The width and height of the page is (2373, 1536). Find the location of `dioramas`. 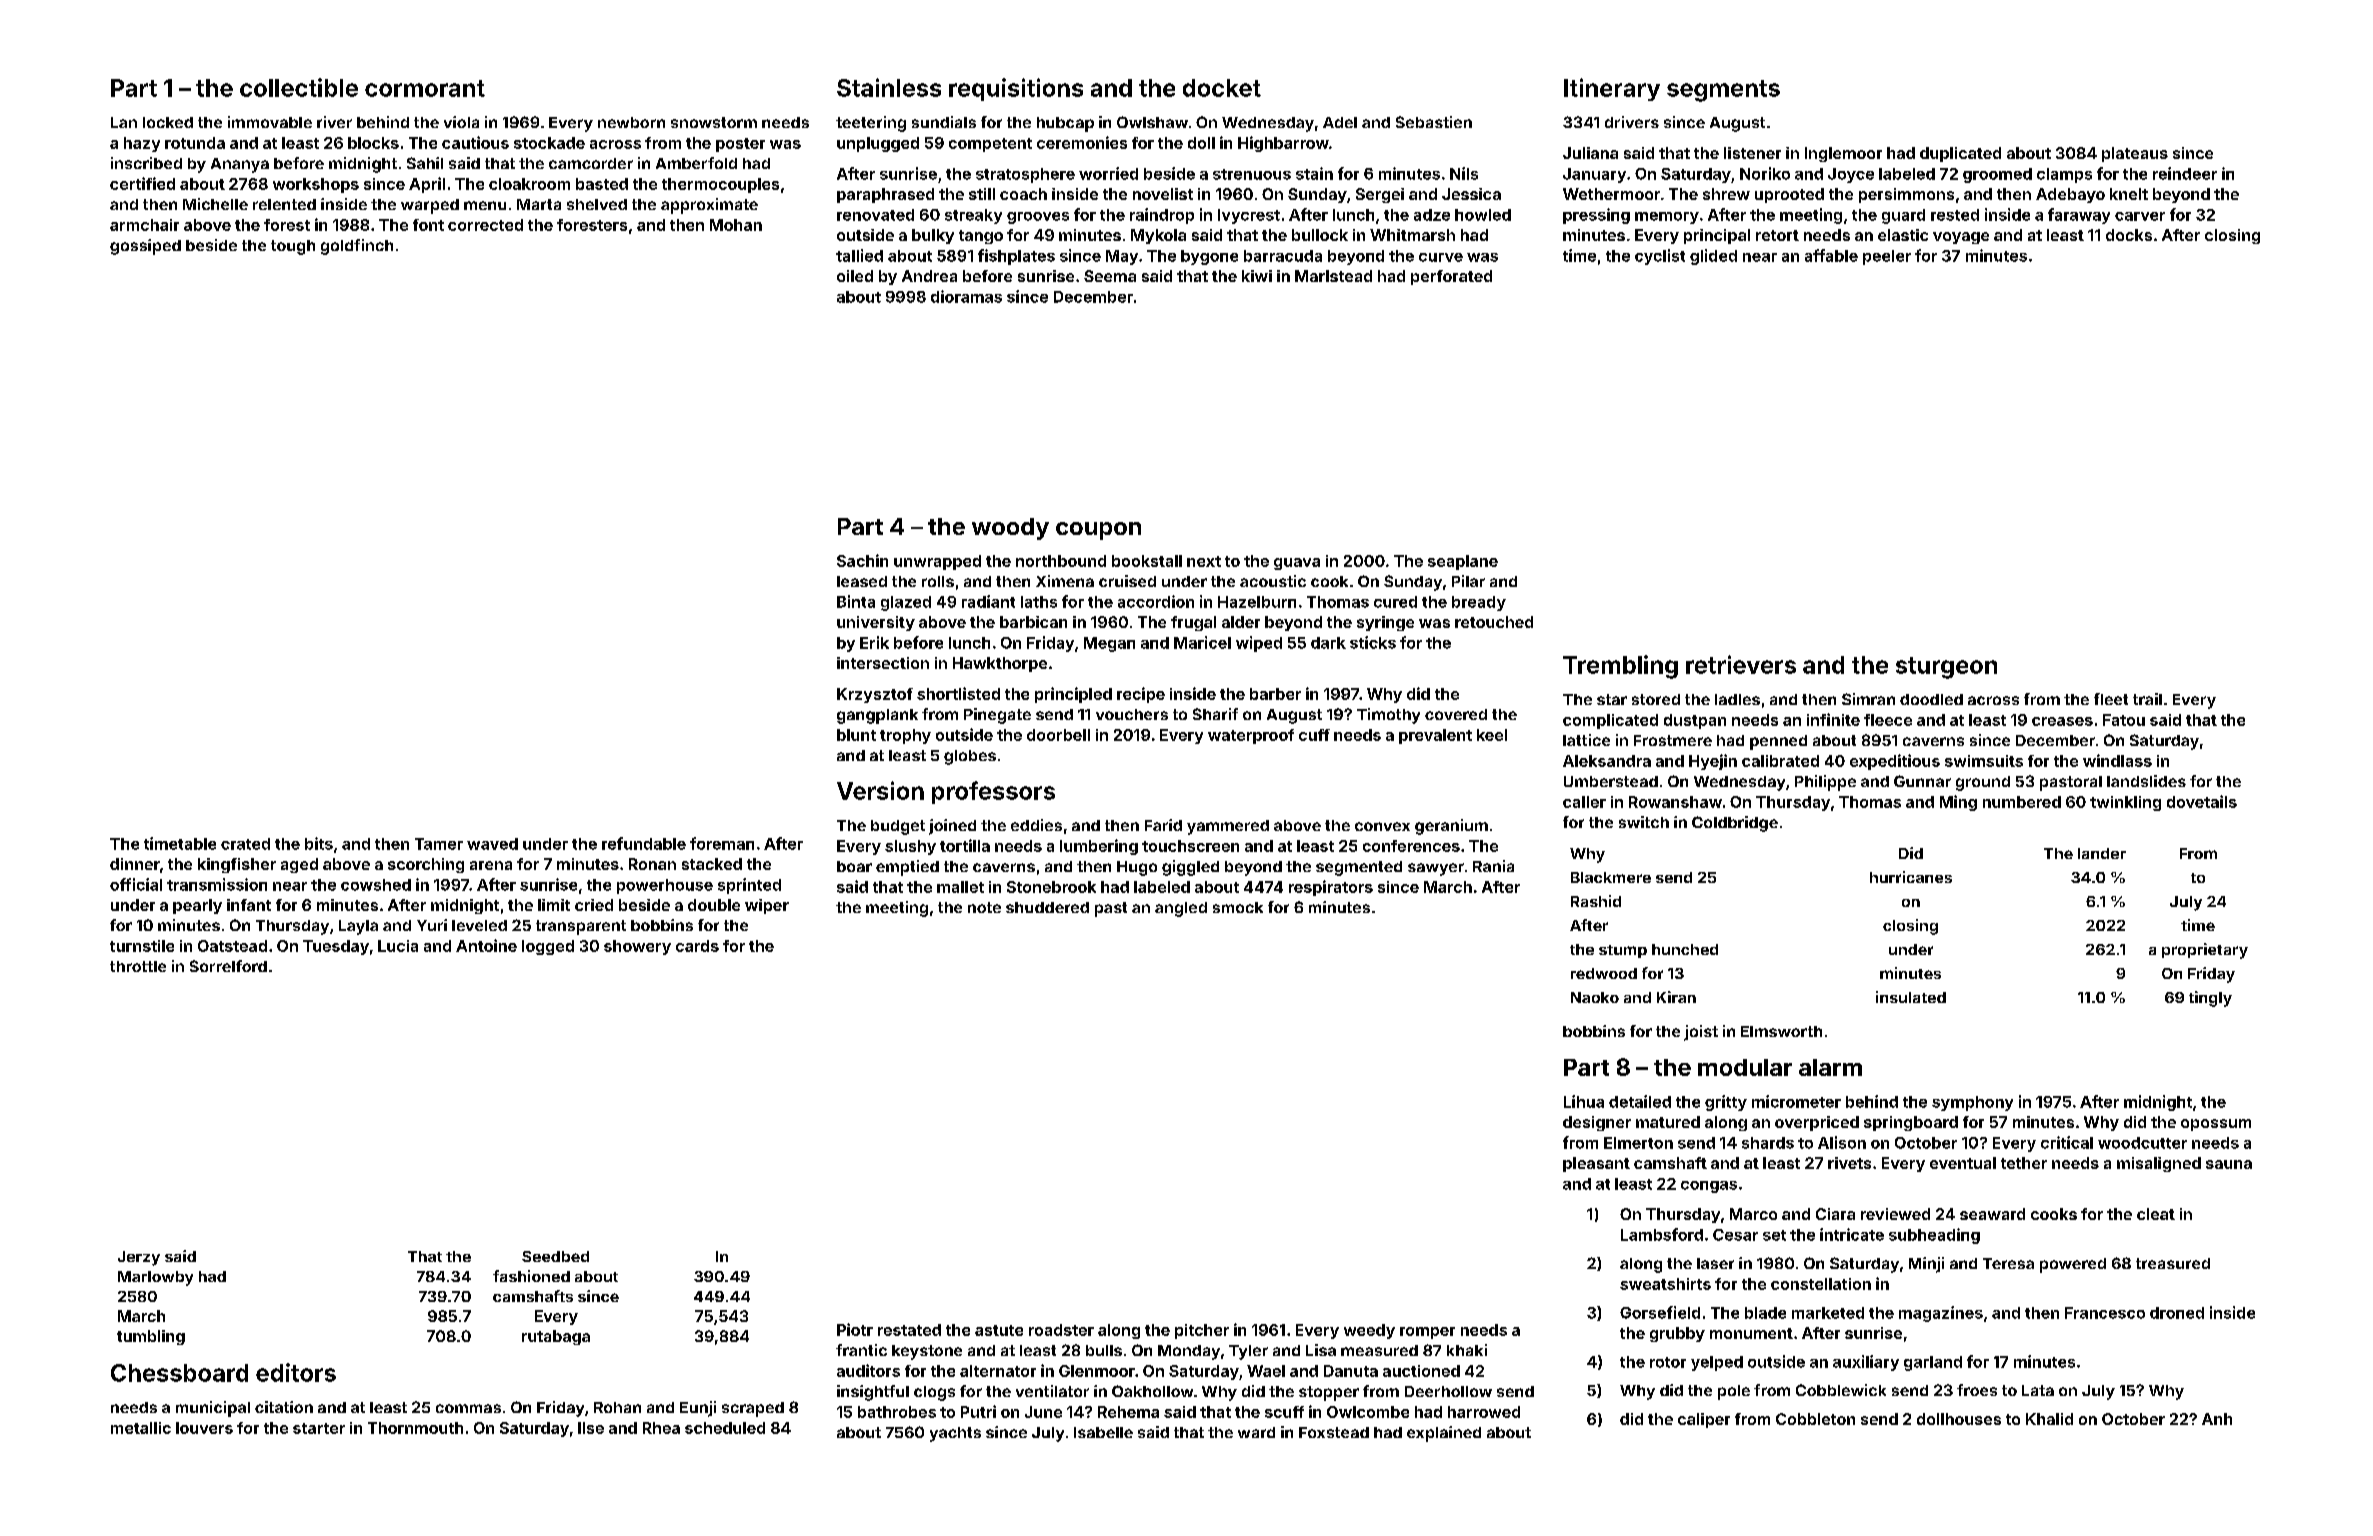

dioramas is located at coordinates (966, 296).
